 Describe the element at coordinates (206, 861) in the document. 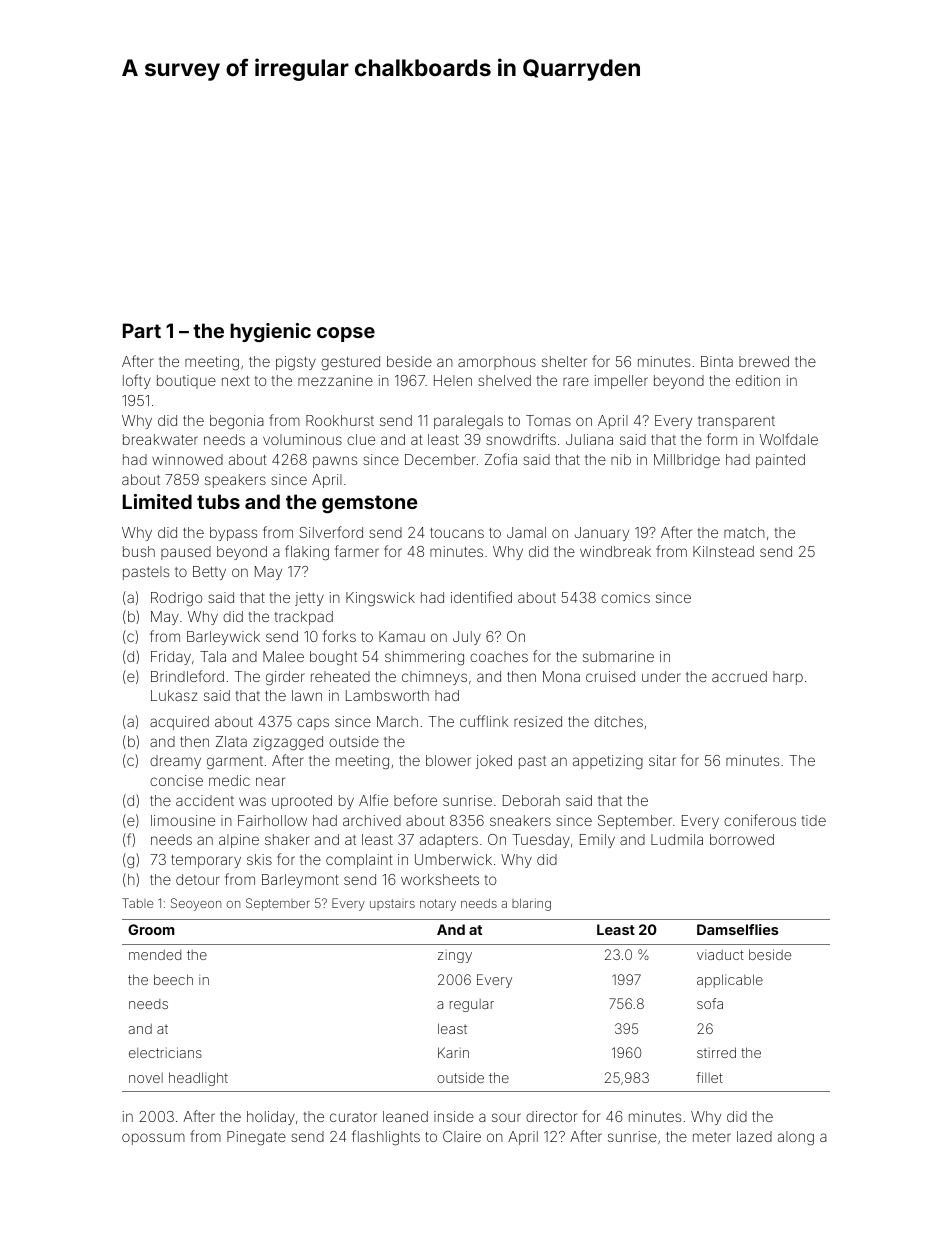

I see `temporary` at that location.
